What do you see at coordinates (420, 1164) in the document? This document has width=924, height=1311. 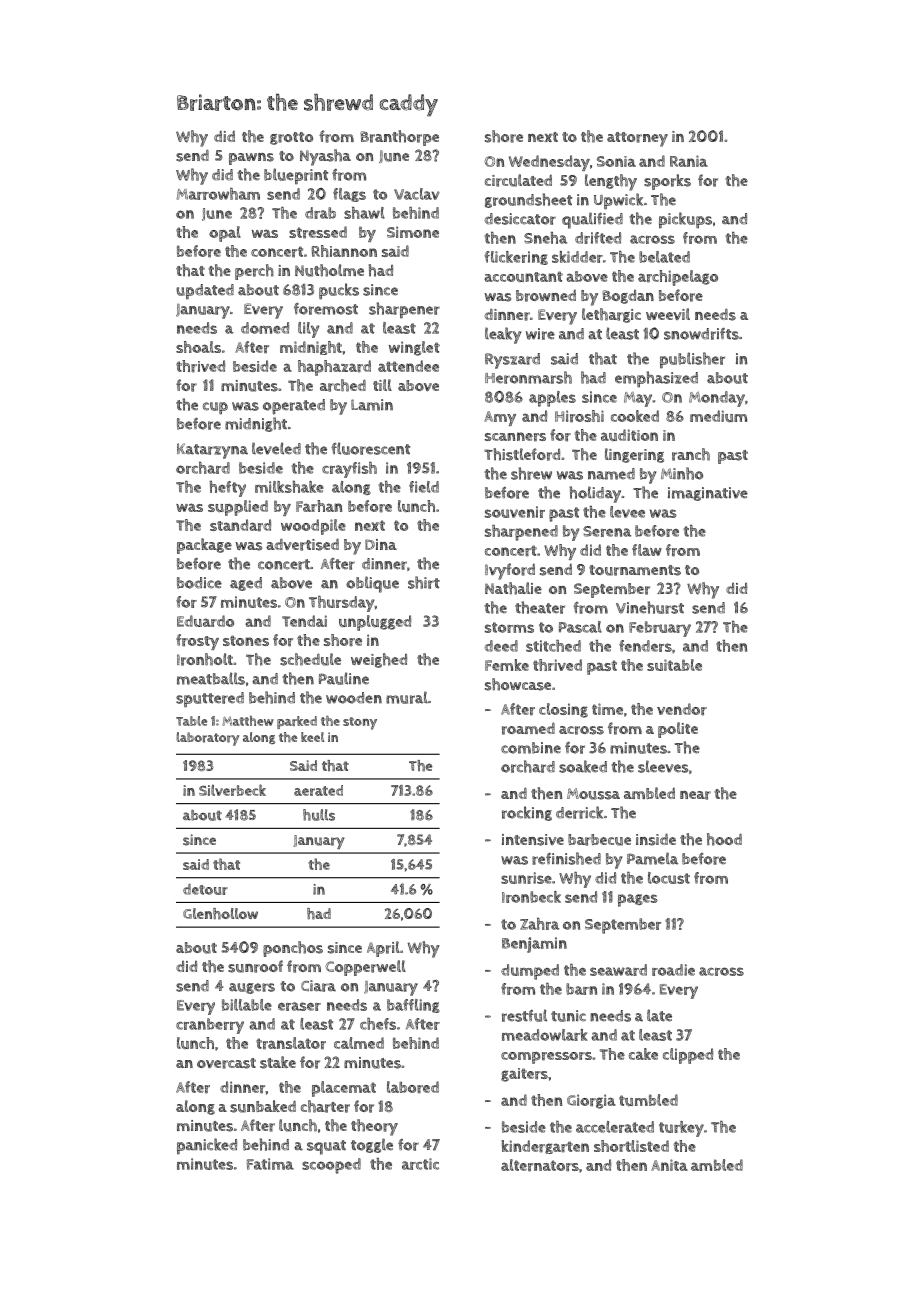 I see `arctic` at bounding box center [420, 1164].
